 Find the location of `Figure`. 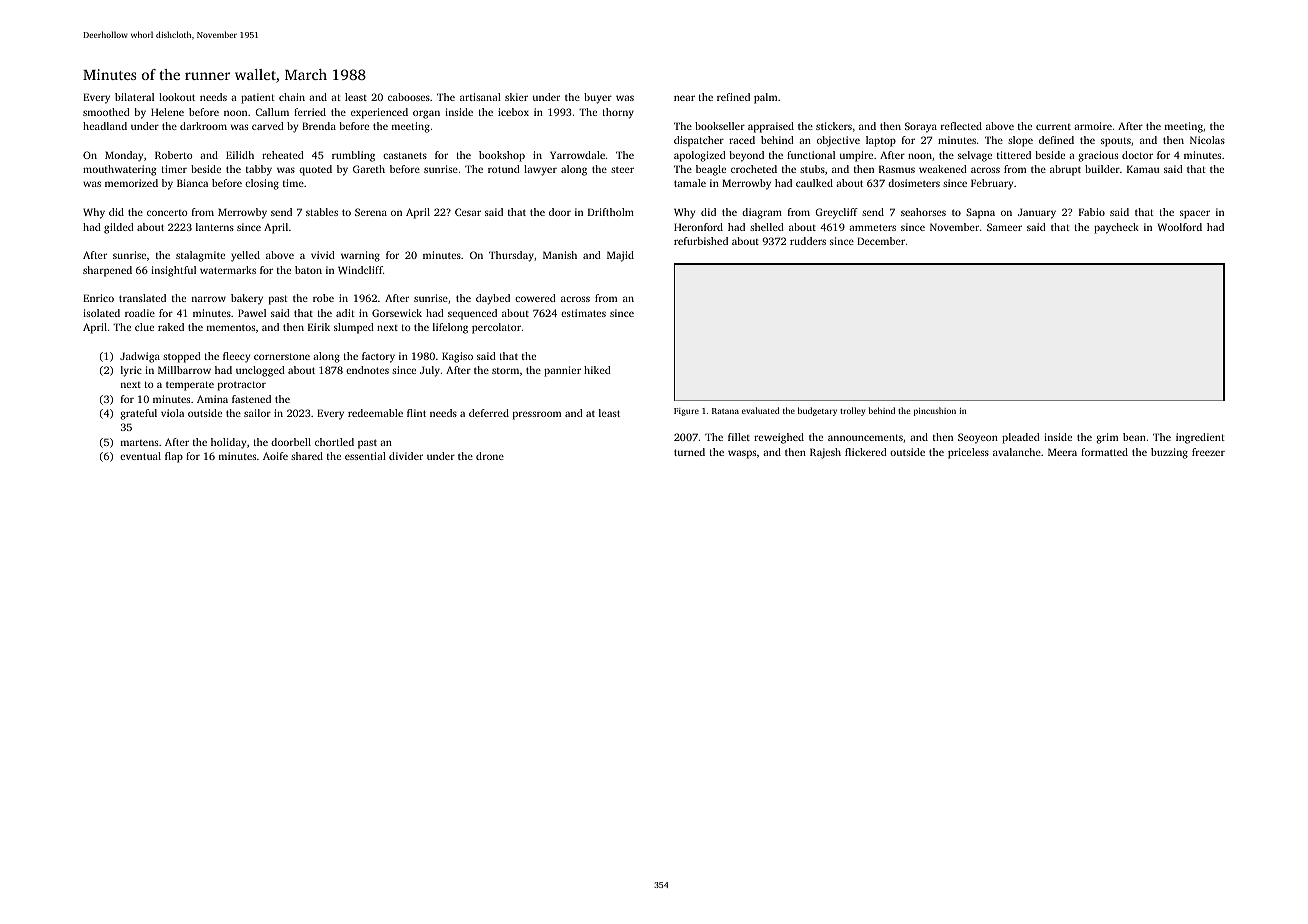

Figure is located at coordinates (686, 412).
